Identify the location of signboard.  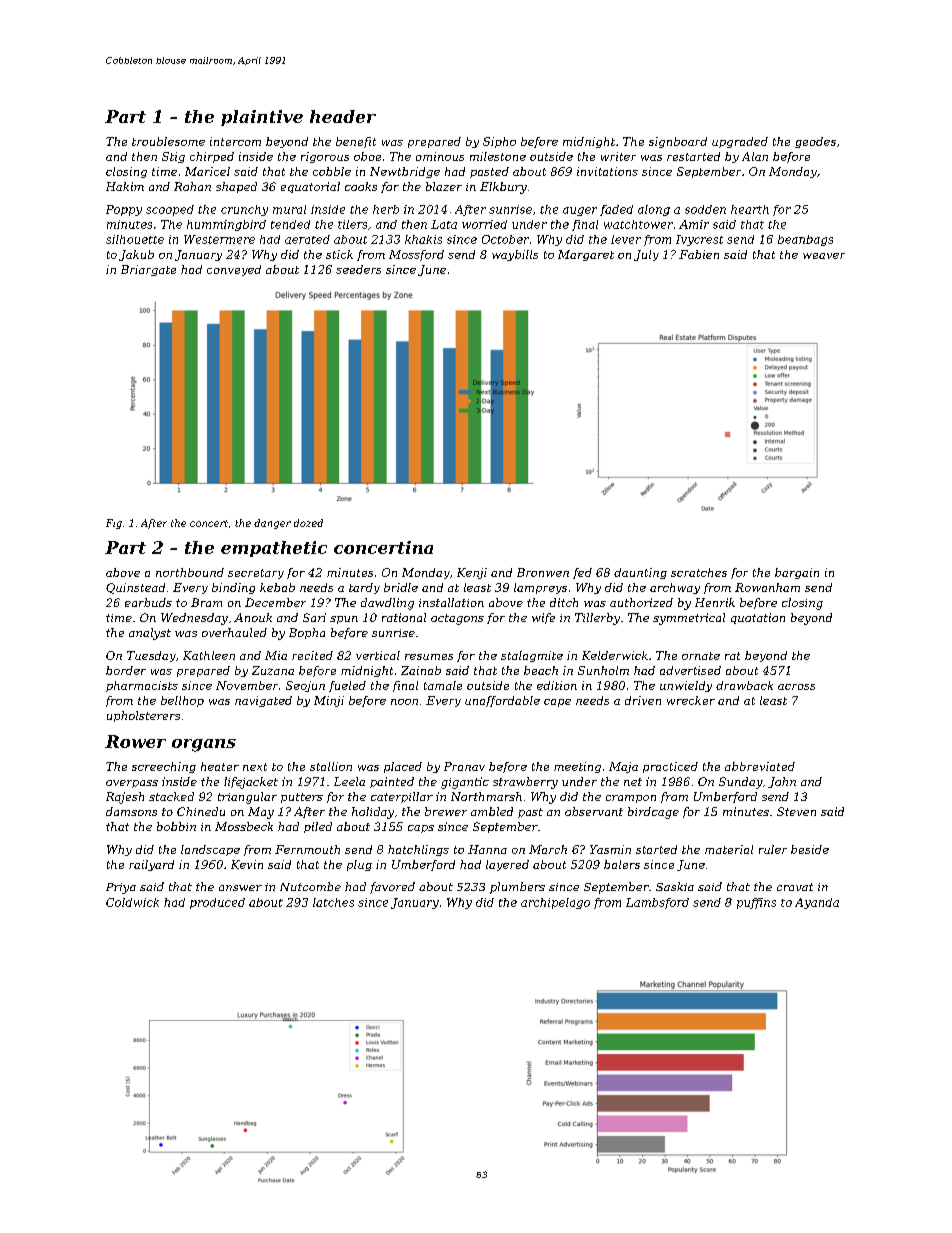
(678, 142).
